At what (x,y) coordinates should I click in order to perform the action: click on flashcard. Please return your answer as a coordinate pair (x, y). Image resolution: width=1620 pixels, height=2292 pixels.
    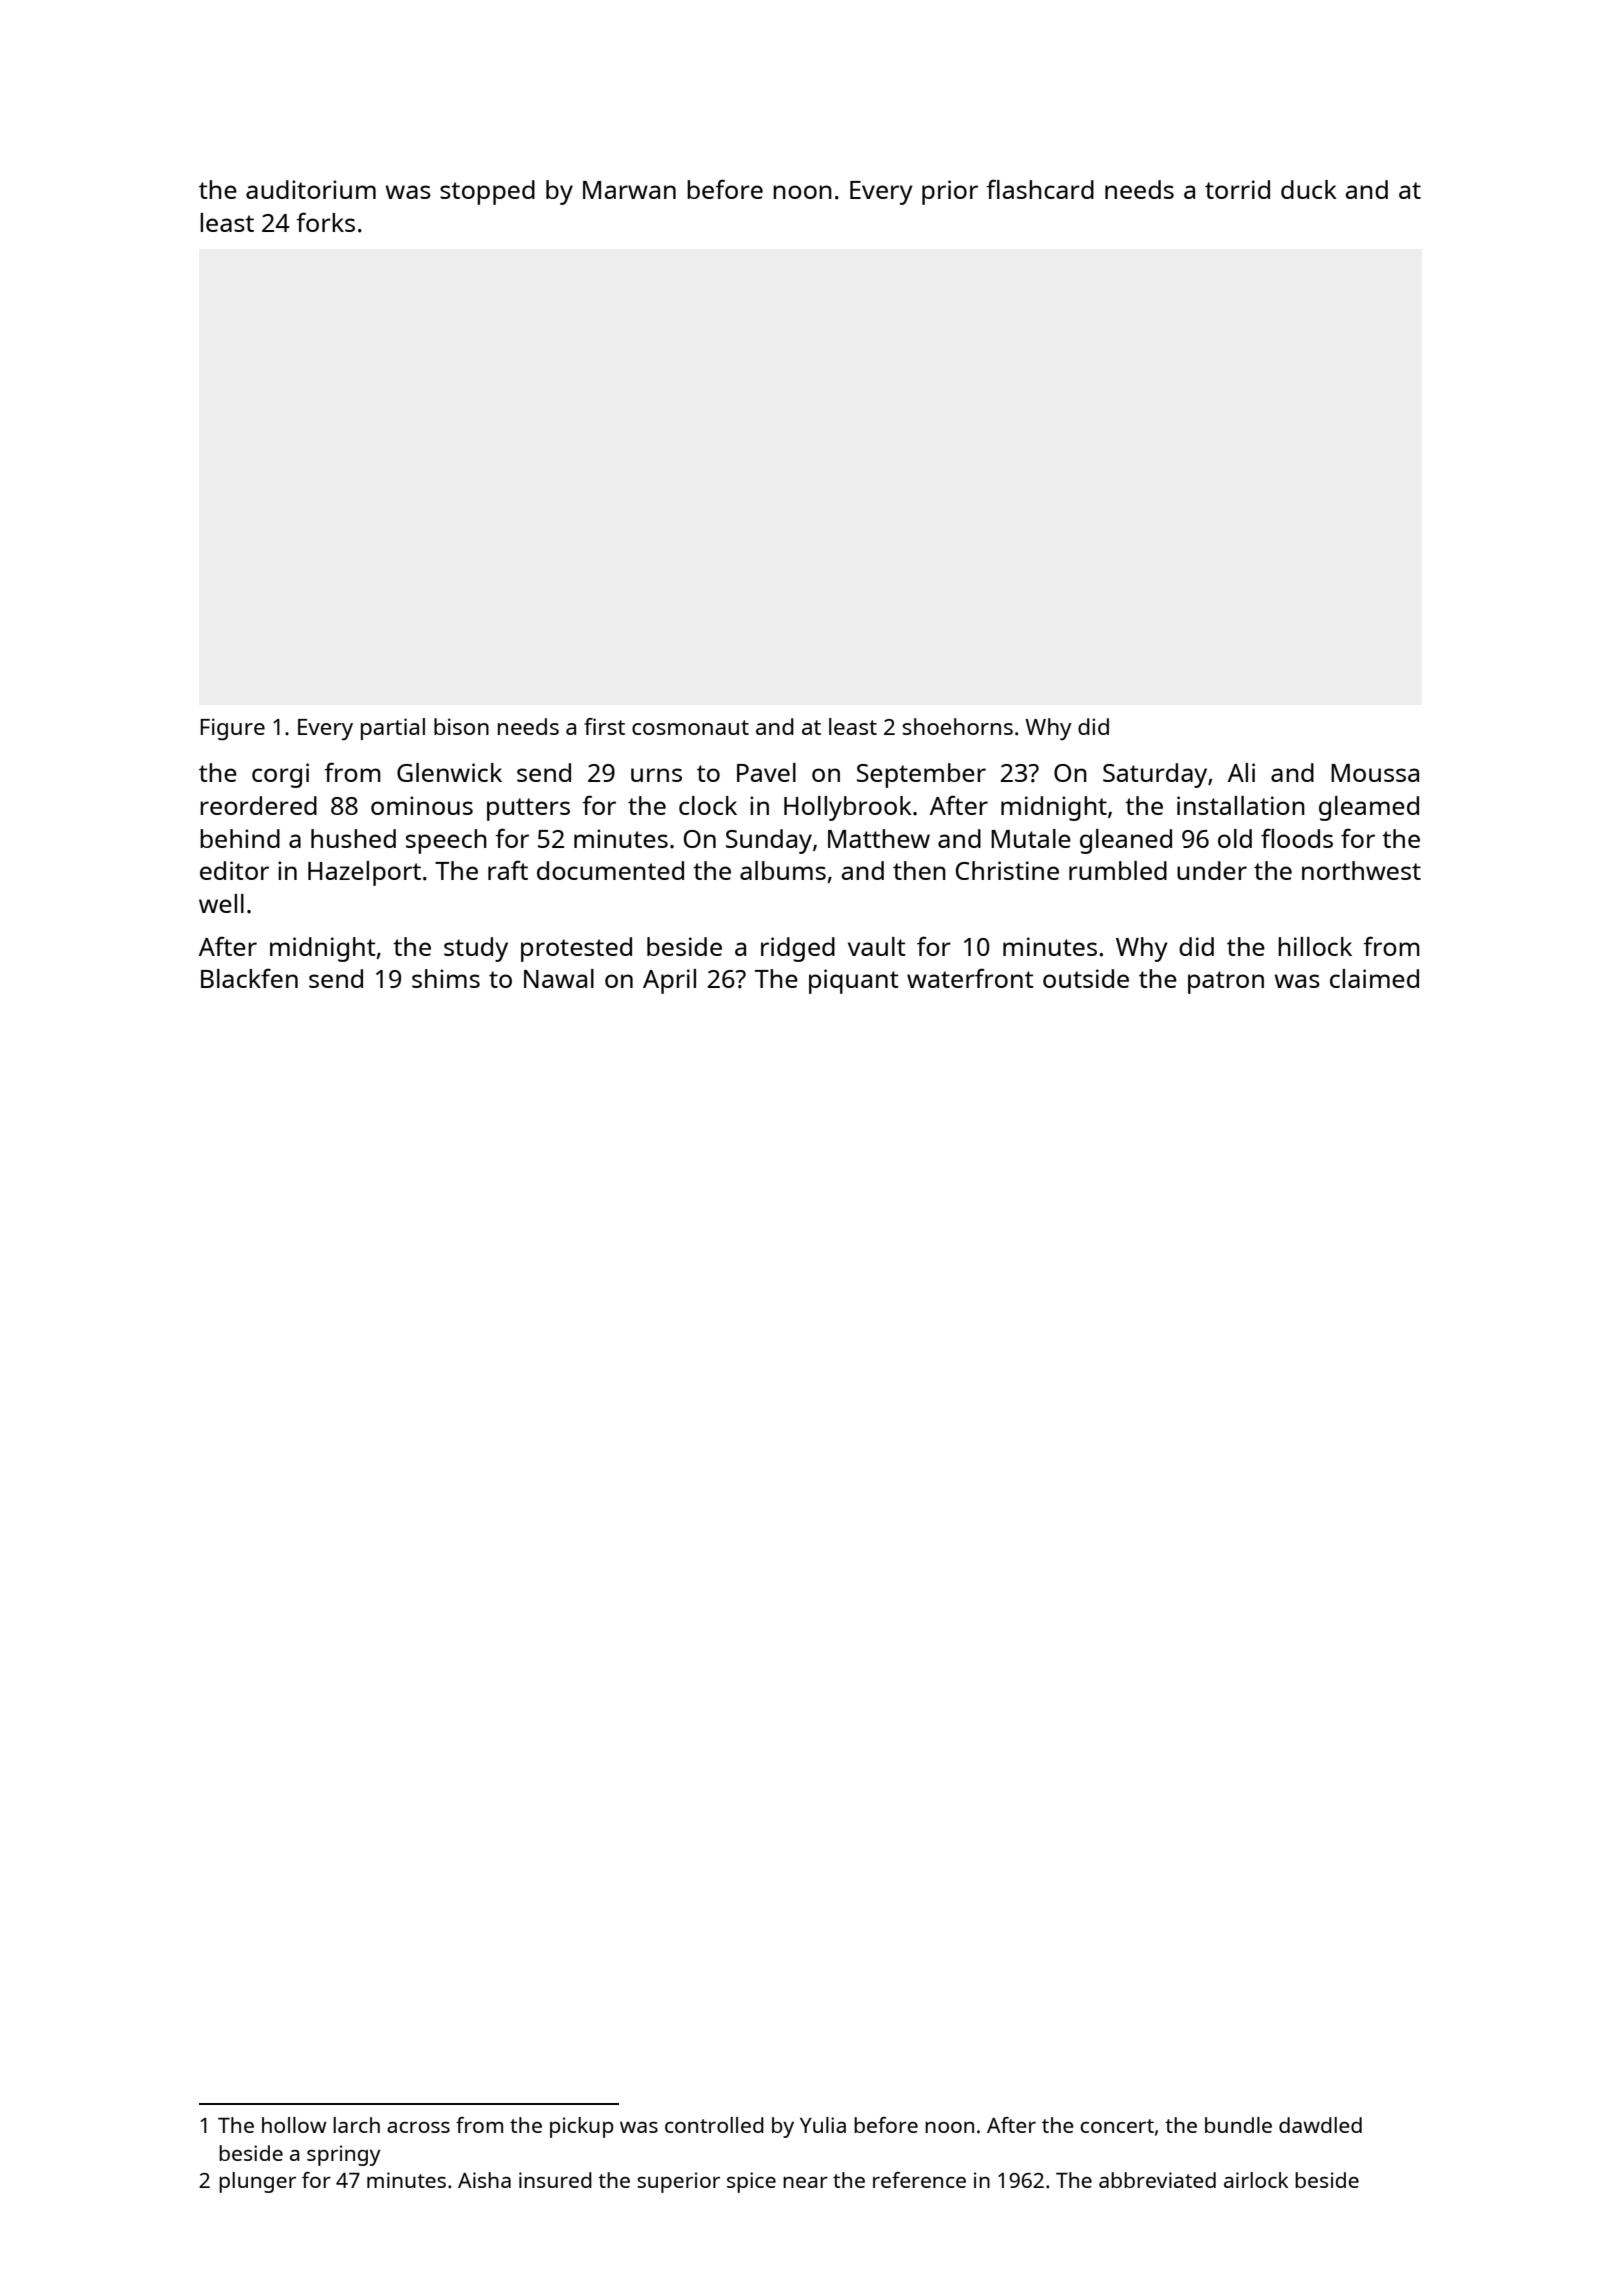
    Looking at the image, I should click on (1040, 189).
